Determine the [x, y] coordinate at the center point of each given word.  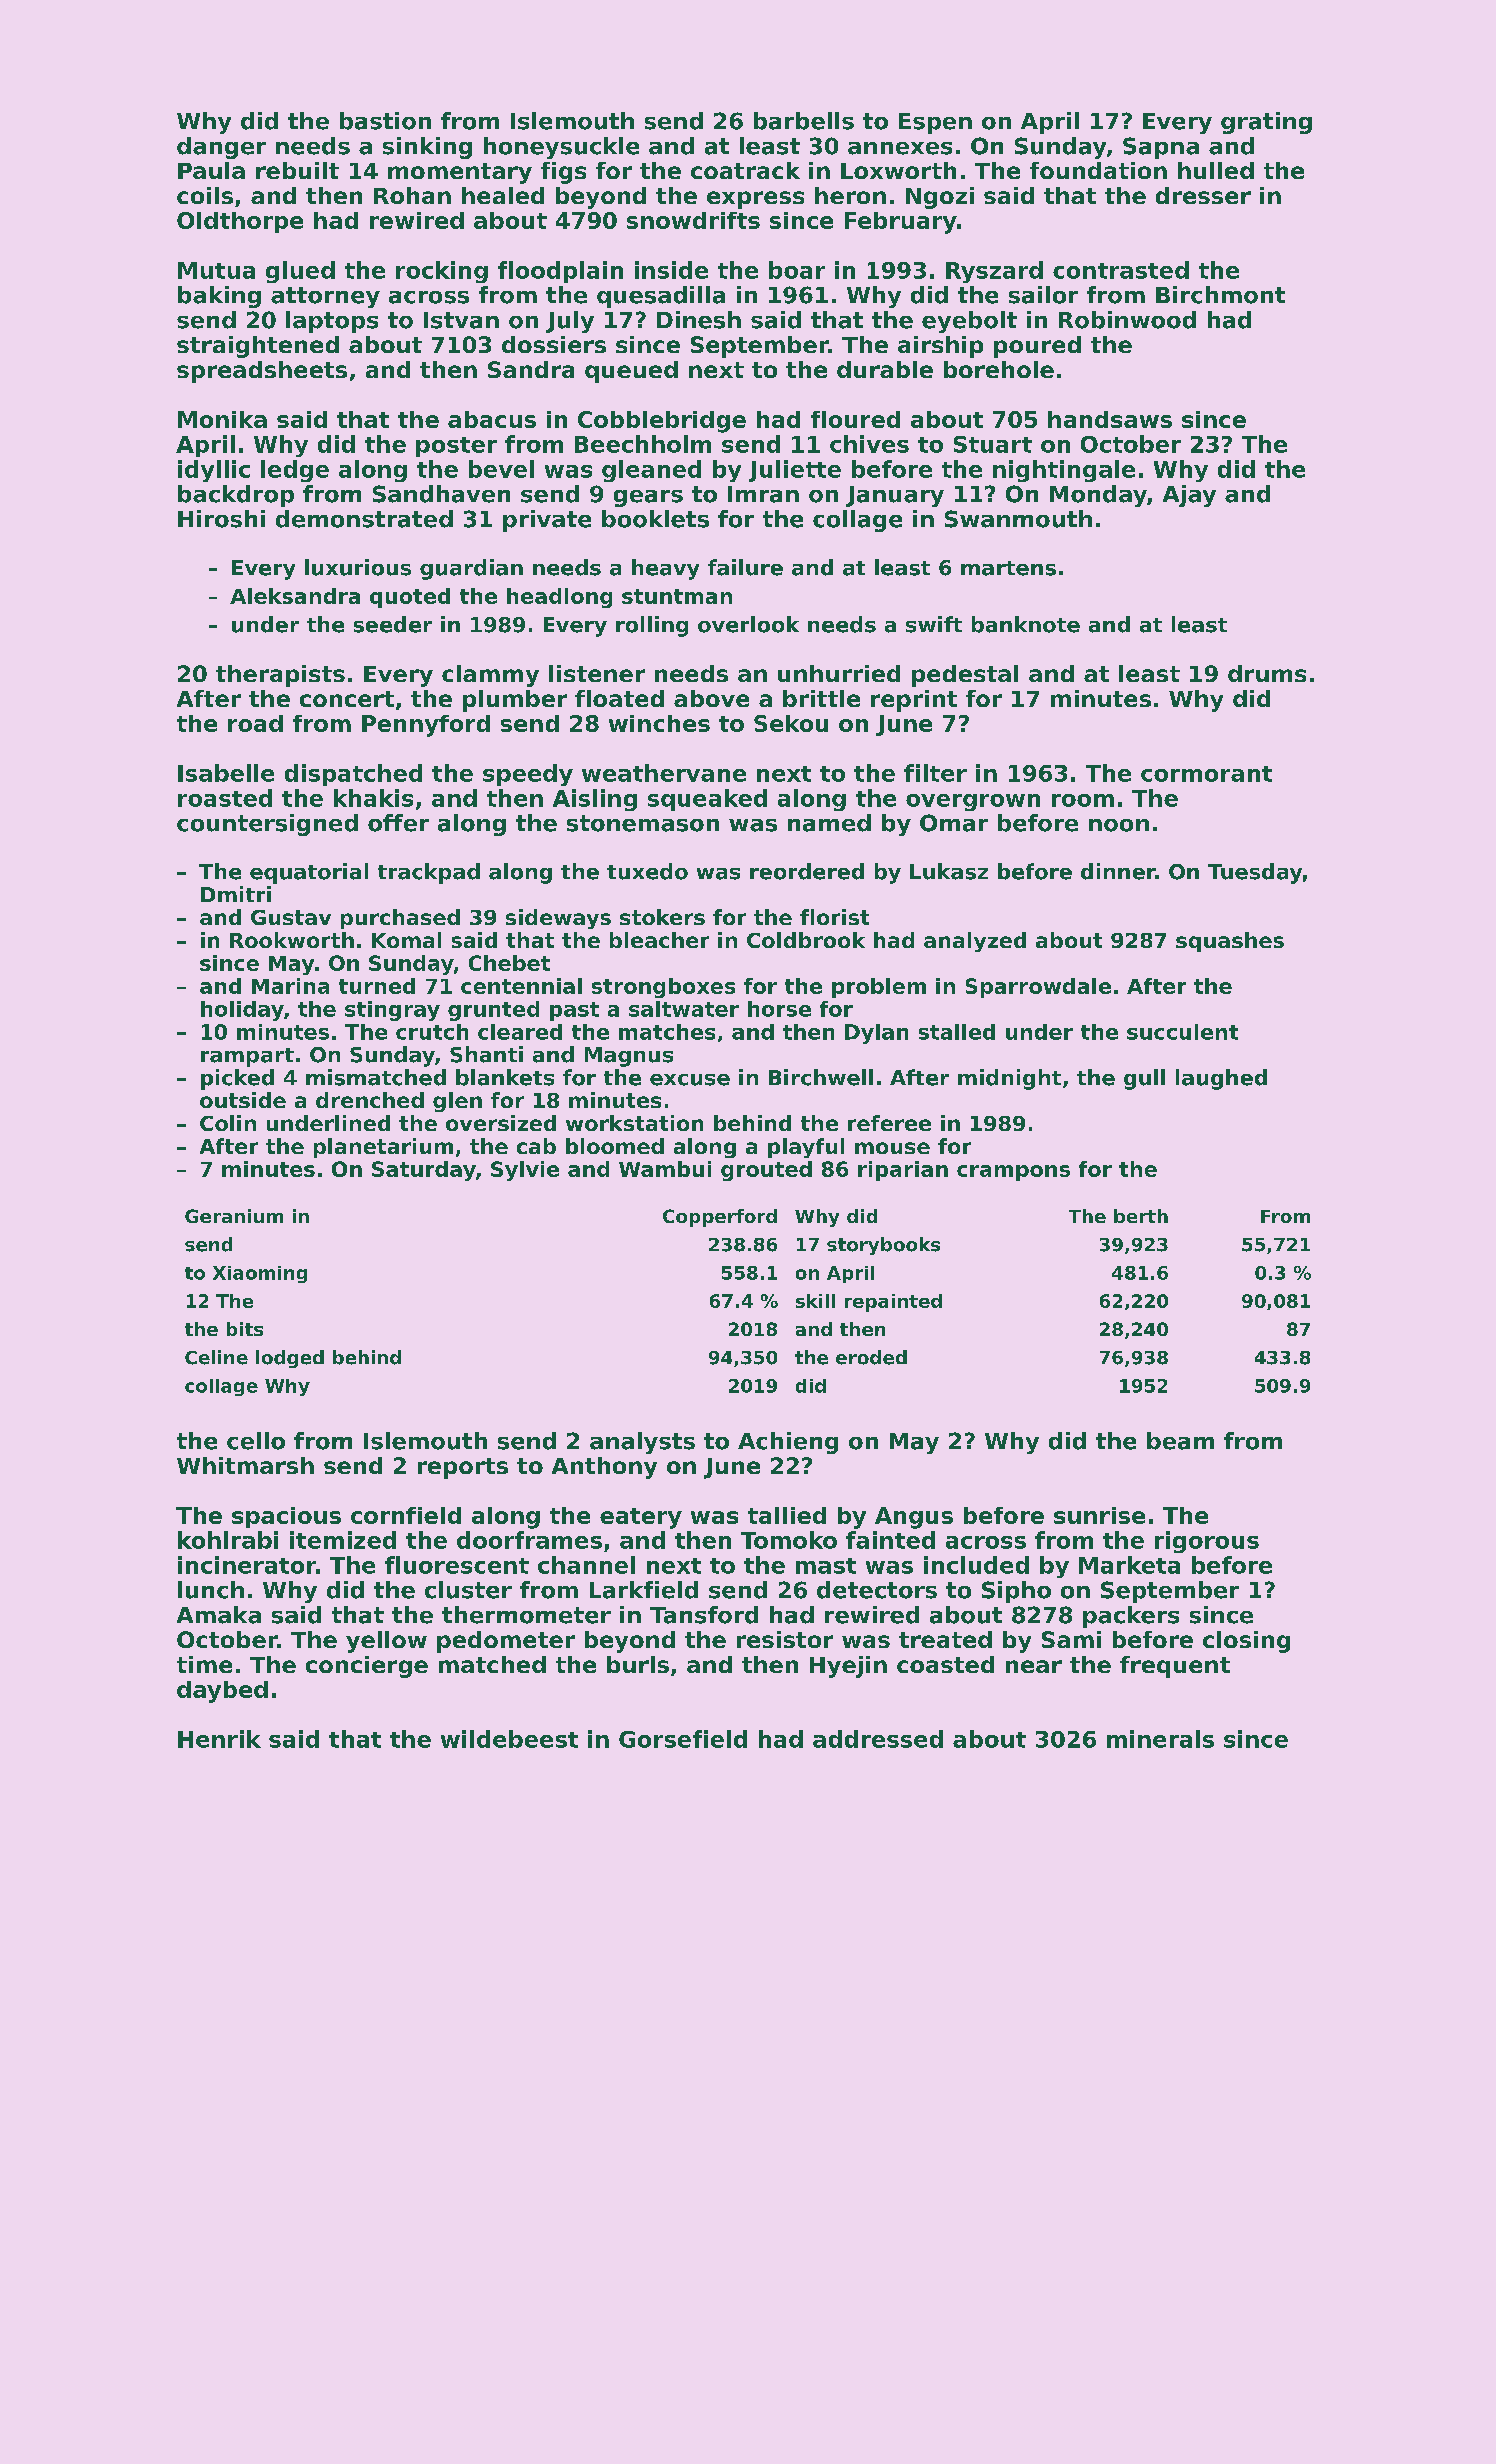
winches [659, 723]
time [204, 1664]
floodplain [560, 272]
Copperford [720, 1218]
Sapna [1161, 148]
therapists [280, 676]
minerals [1160, 1739]
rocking [442, 272]
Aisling [595, 800]
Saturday [424, 1171]
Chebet [509, 963]
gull [1144, 1079]
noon [1119, 825]
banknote [1026, 624]
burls [638, 1664]
